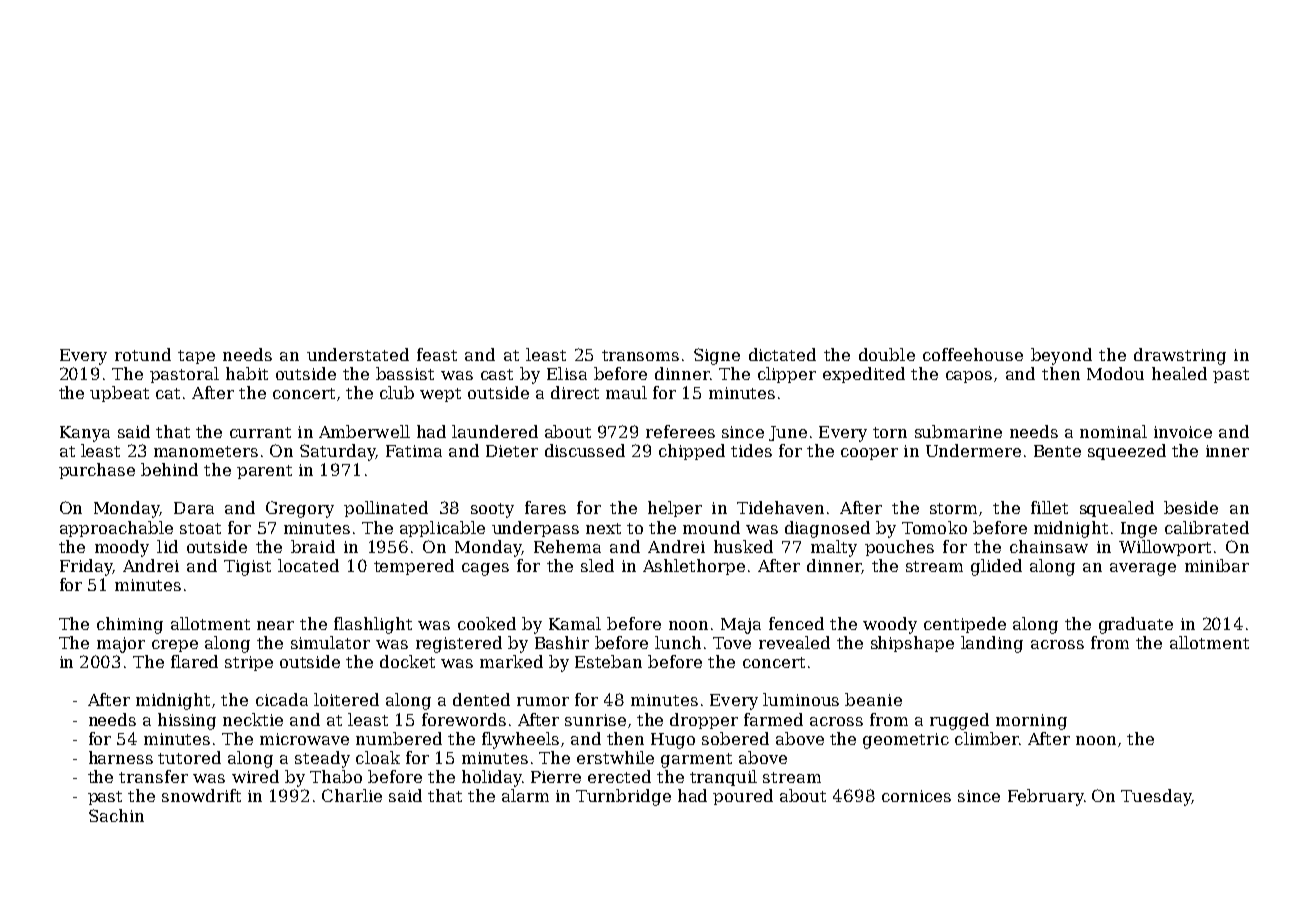 The height and width of the image is (924, 1308). What do you see at coordinates (973, 354) in the image?
I see `coffeehouse` at bounding box center [973, 354].
